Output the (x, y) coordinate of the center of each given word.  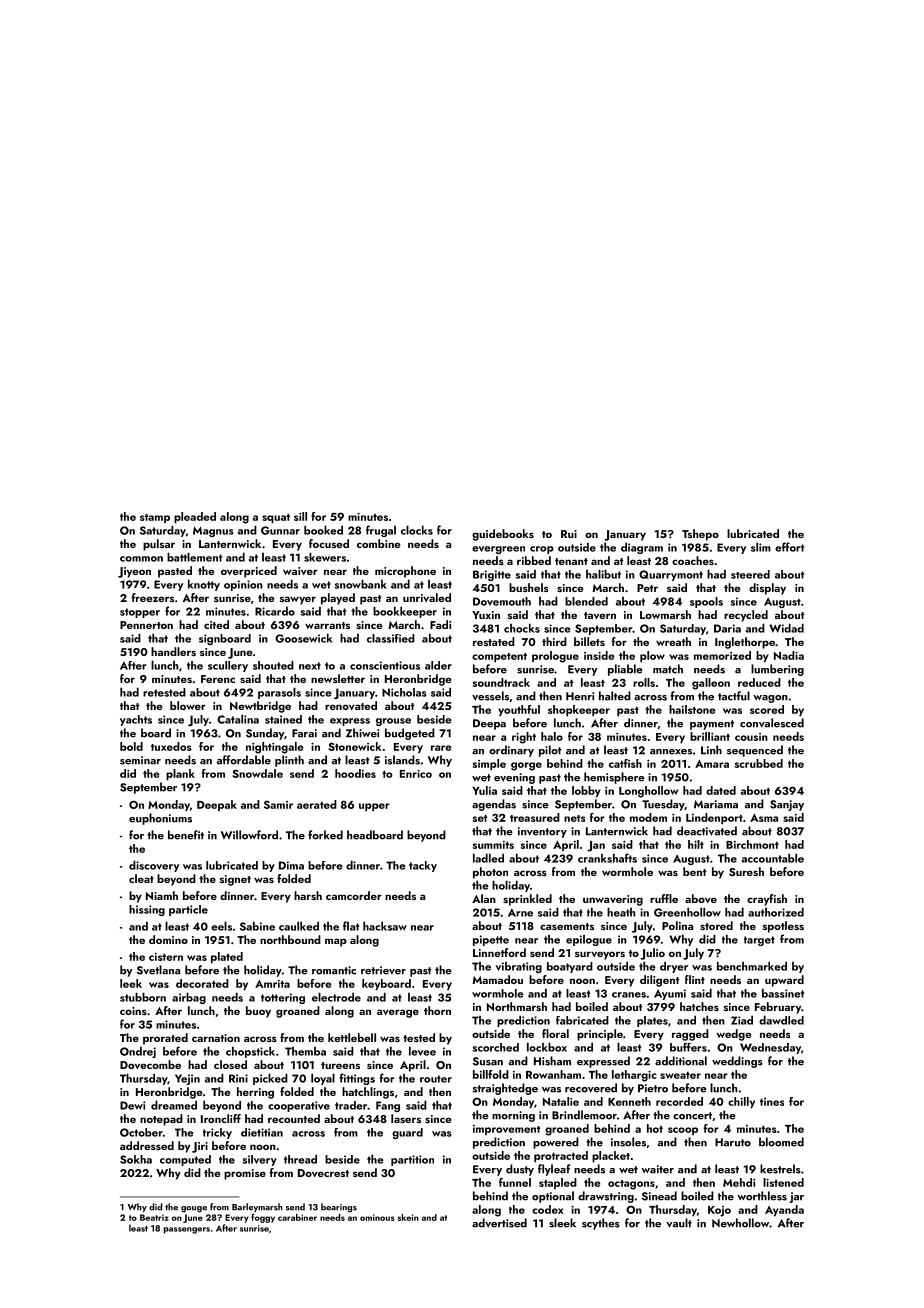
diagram (642, 548)
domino (168, 939)
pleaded (195, 517)
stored (716, 925)
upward (784, 981)
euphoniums (160, 819)
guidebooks (503, 535)
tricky (217, 1133)
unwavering (613, 900)
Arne (520, 912)
